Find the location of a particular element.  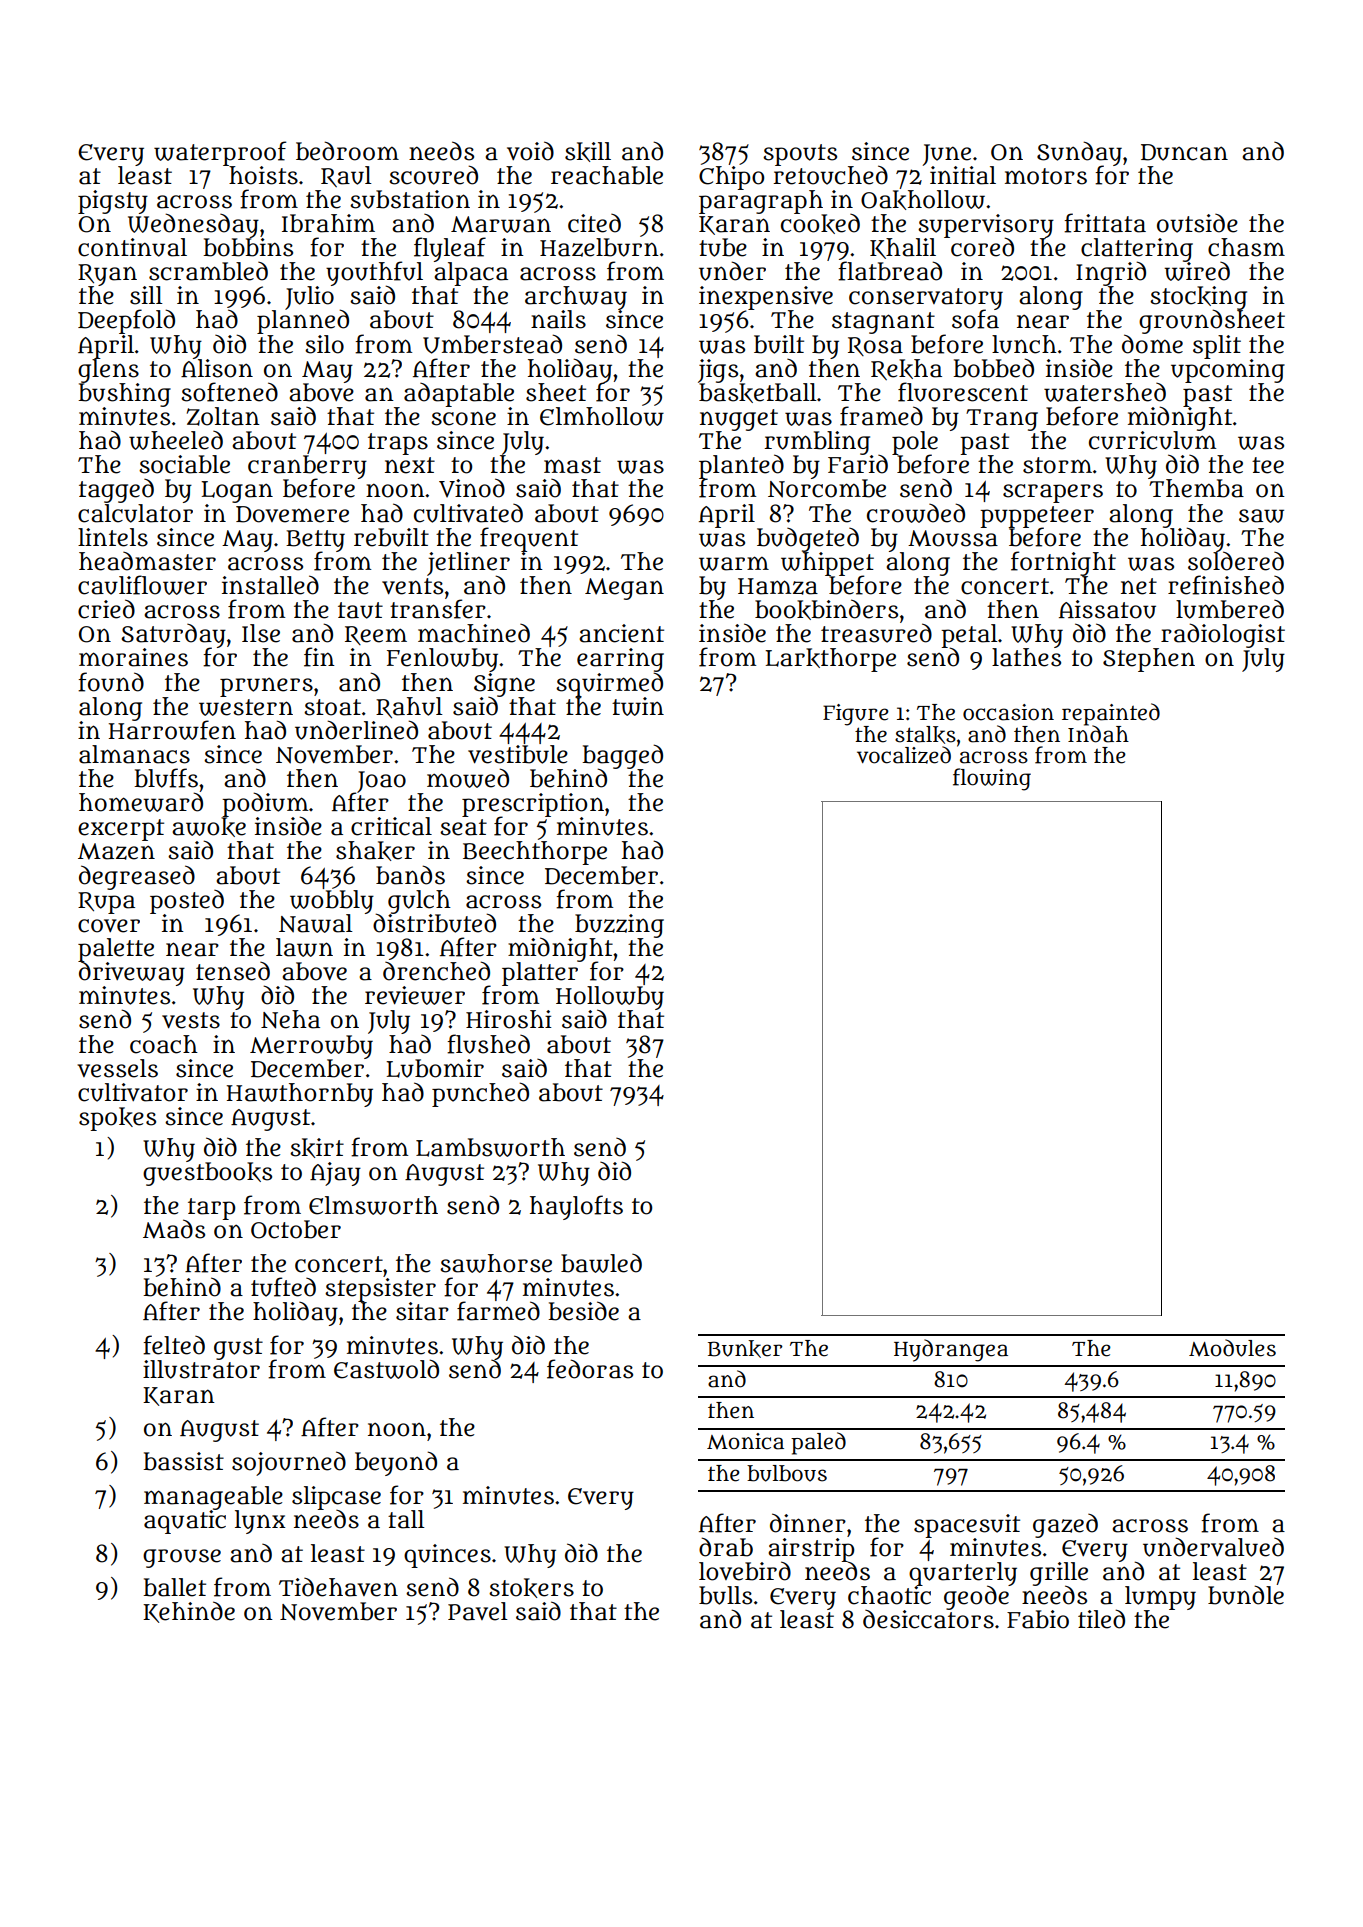

Pavel is located at coordinates (478, 1611).
